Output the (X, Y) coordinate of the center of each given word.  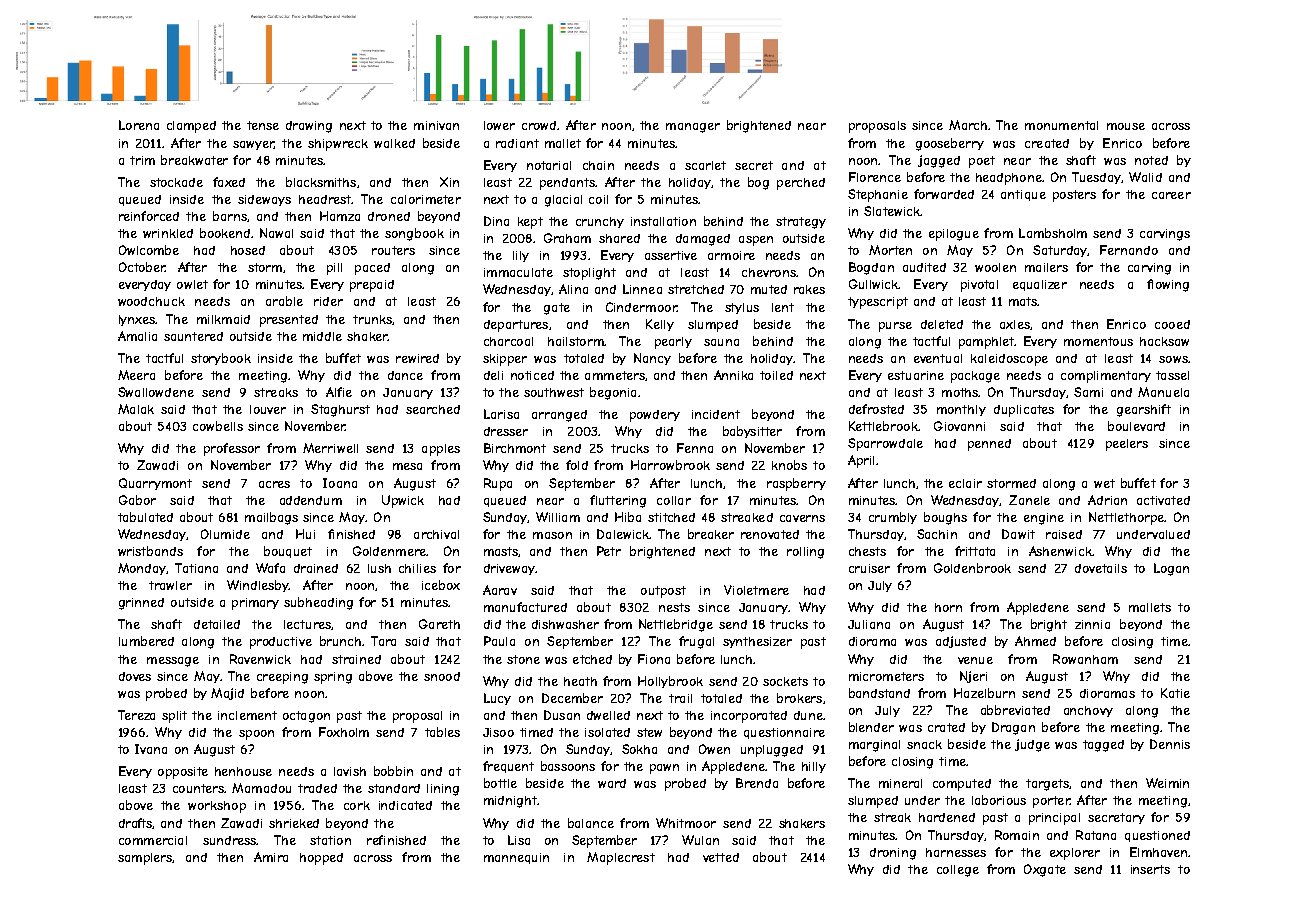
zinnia (1092, 624)
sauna (721, 342)
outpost (663, 592)
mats (1023, 301)
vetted (721, 857)
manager (693, 128)
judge (1032, 745)
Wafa (270, 568)
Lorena (139, 125)
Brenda (757, 783)
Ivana (151, 749)
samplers (145, 859)
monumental (1061, 125)
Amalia (137, 336)
